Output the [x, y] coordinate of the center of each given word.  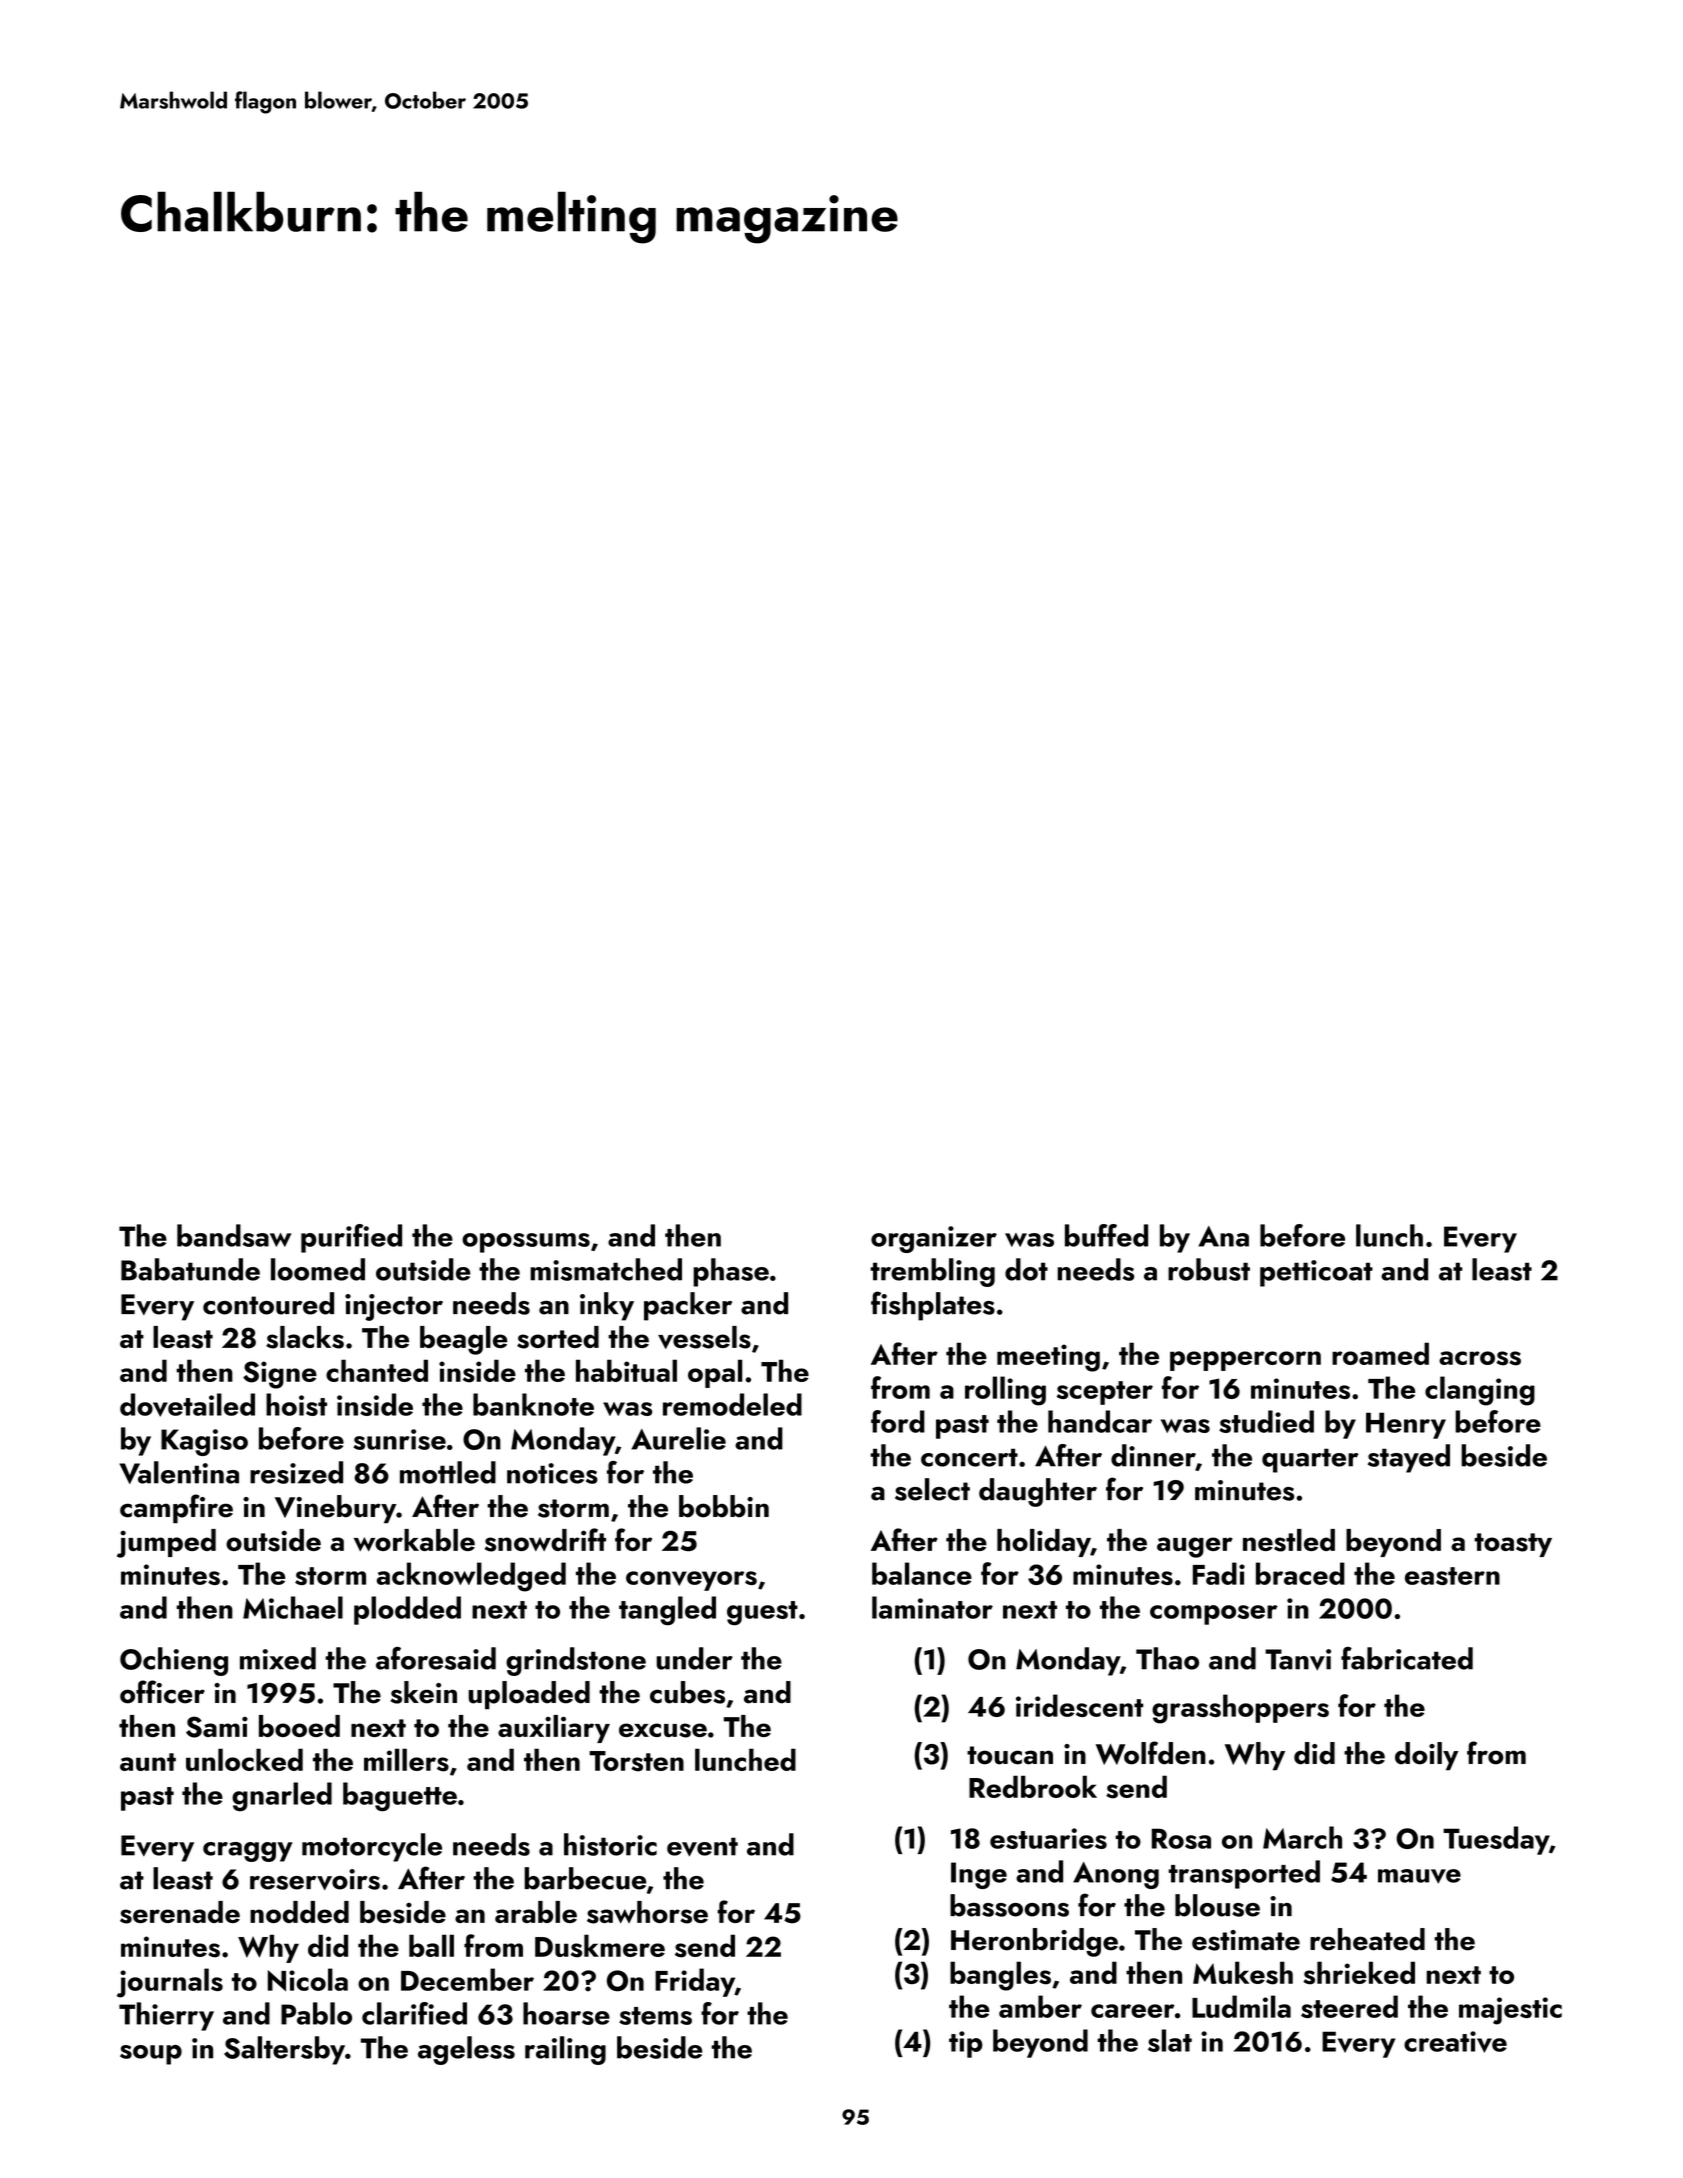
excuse [663, 1730]
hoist [296, 1404]
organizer [934, 1239]
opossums [526, 1243]
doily [1426, 1756]
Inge [979, 1875]
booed [299, 1726]
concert [969, 1457]
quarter [1310, 1460]
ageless [466, 2050]
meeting [1048, 1358]
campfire [176, 1509]
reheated [1367, 1939]
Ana [1223, 1236]
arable [536, 1912]
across [1480, 1358]
